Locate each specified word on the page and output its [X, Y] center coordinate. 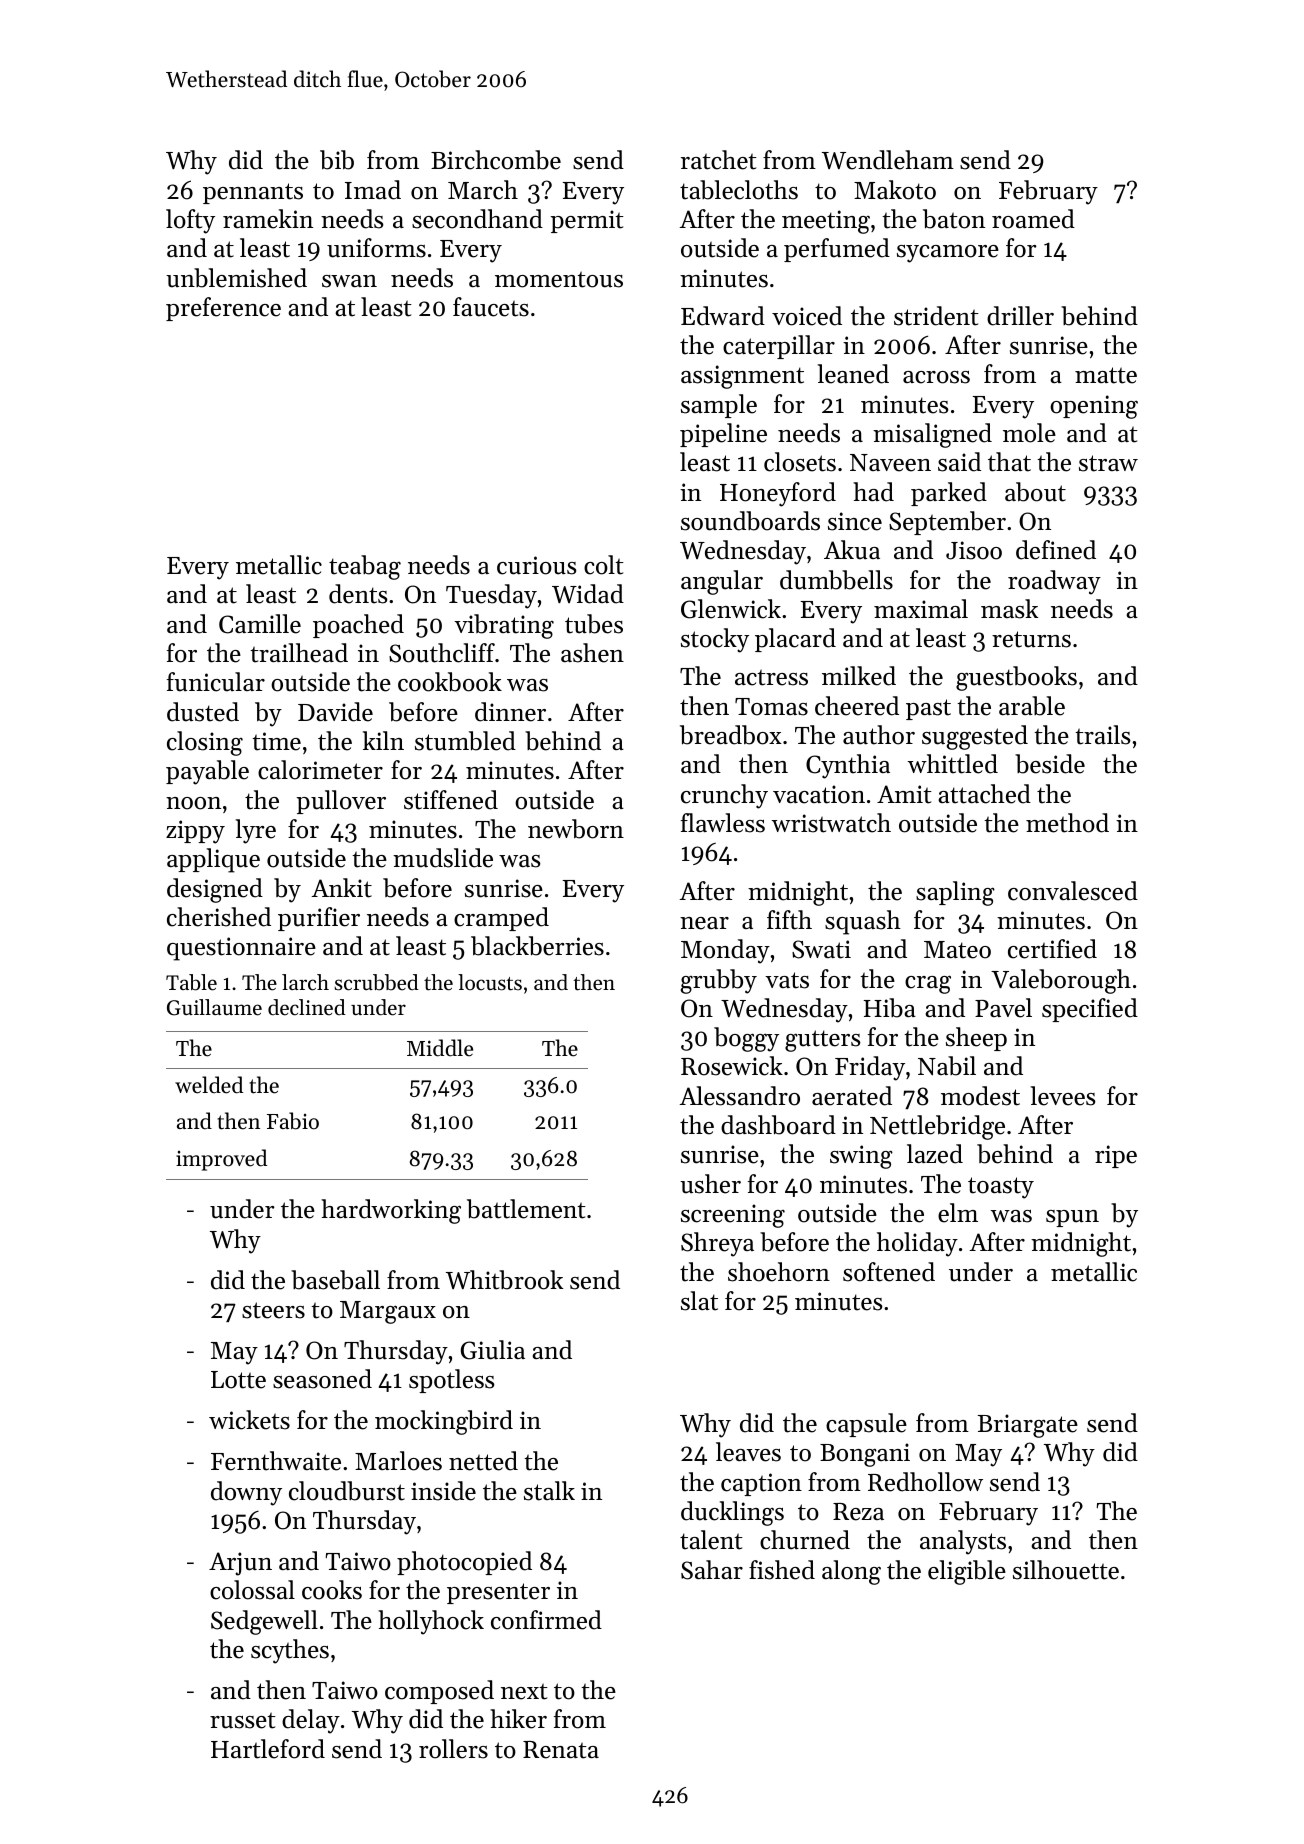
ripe [1116, 1156]
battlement [526, 1209]
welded [209, 1085]
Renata [561, 1750]
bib [337, 160]
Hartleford [268, 1749]
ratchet [719, 160]
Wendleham [888, 160]
